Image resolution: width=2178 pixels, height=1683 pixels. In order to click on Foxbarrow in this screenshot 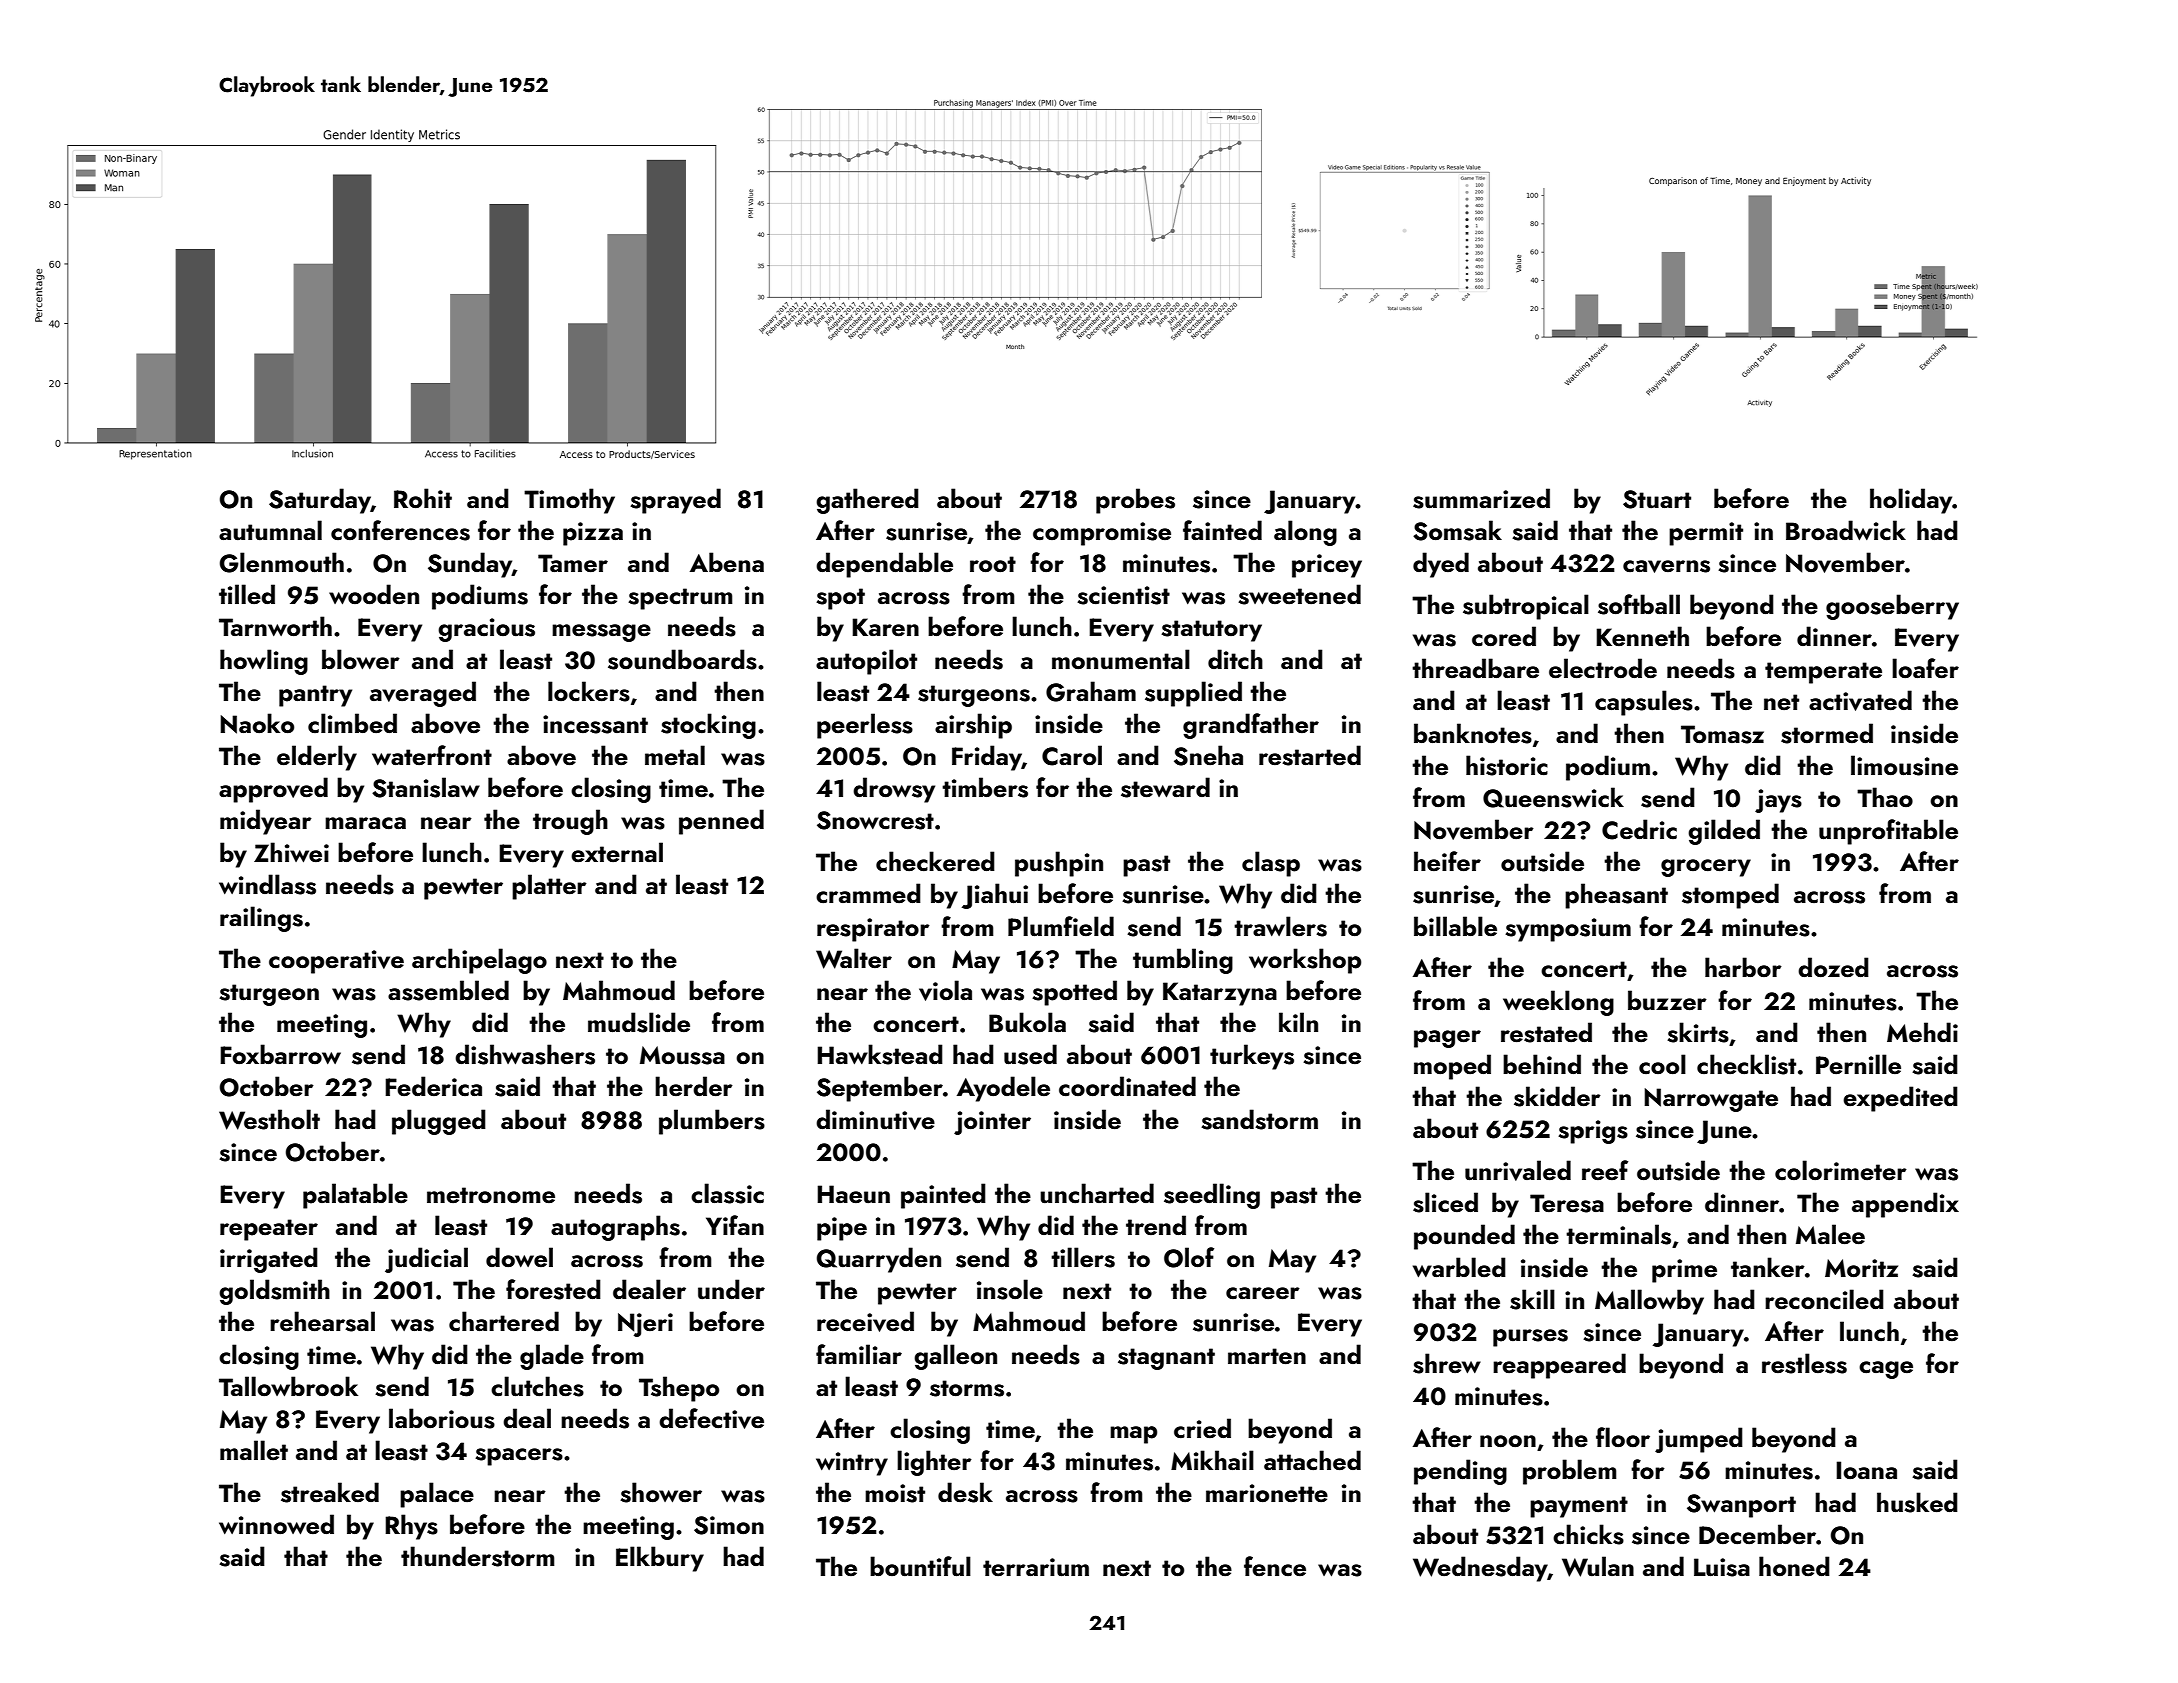, I will do `click(280, 1054)`.
